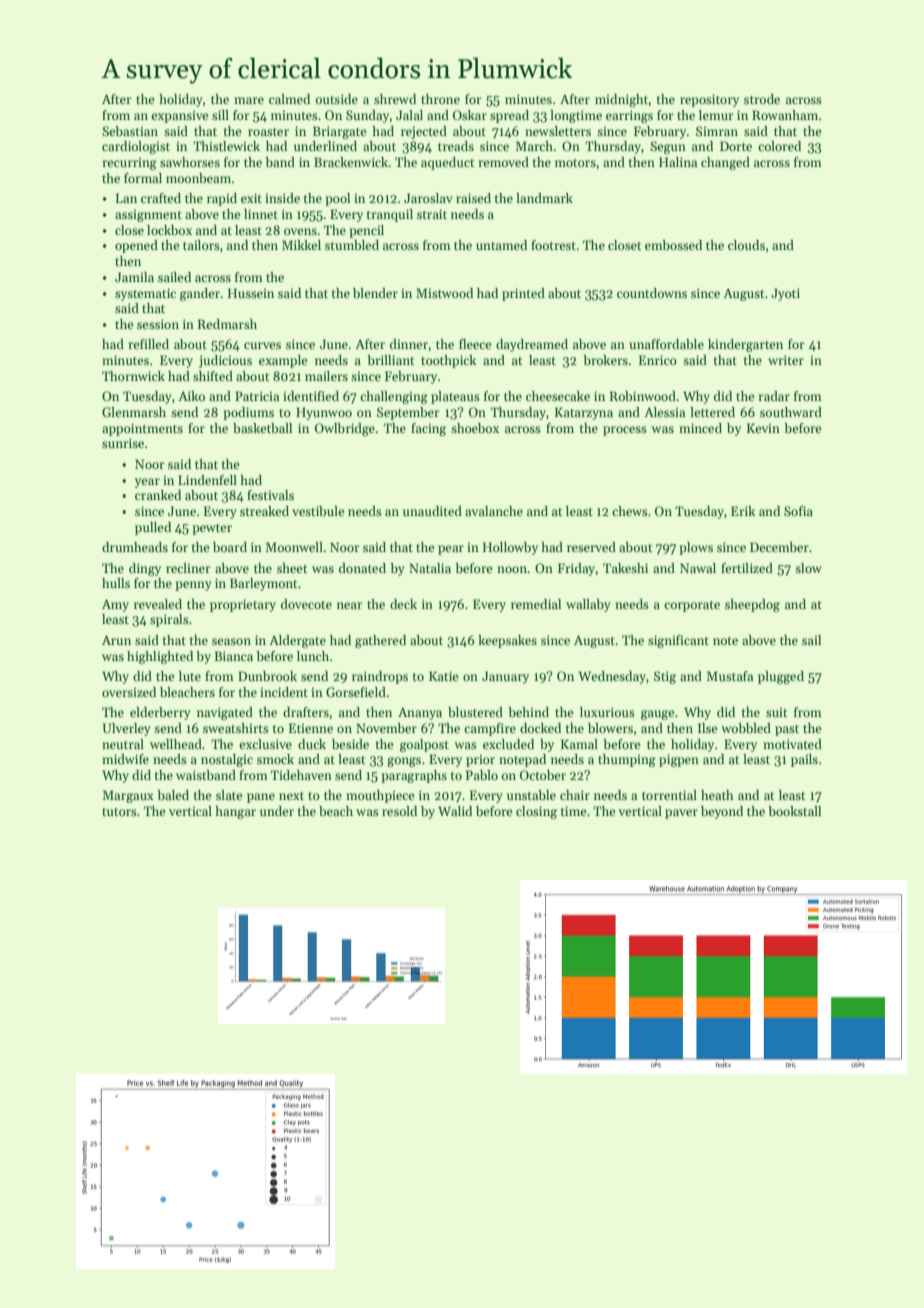 The height and width of the screenshot is (1308, 924). Describe the element at coordinates (432, 511) in the screenshot. I see `unaudited` at that location.
